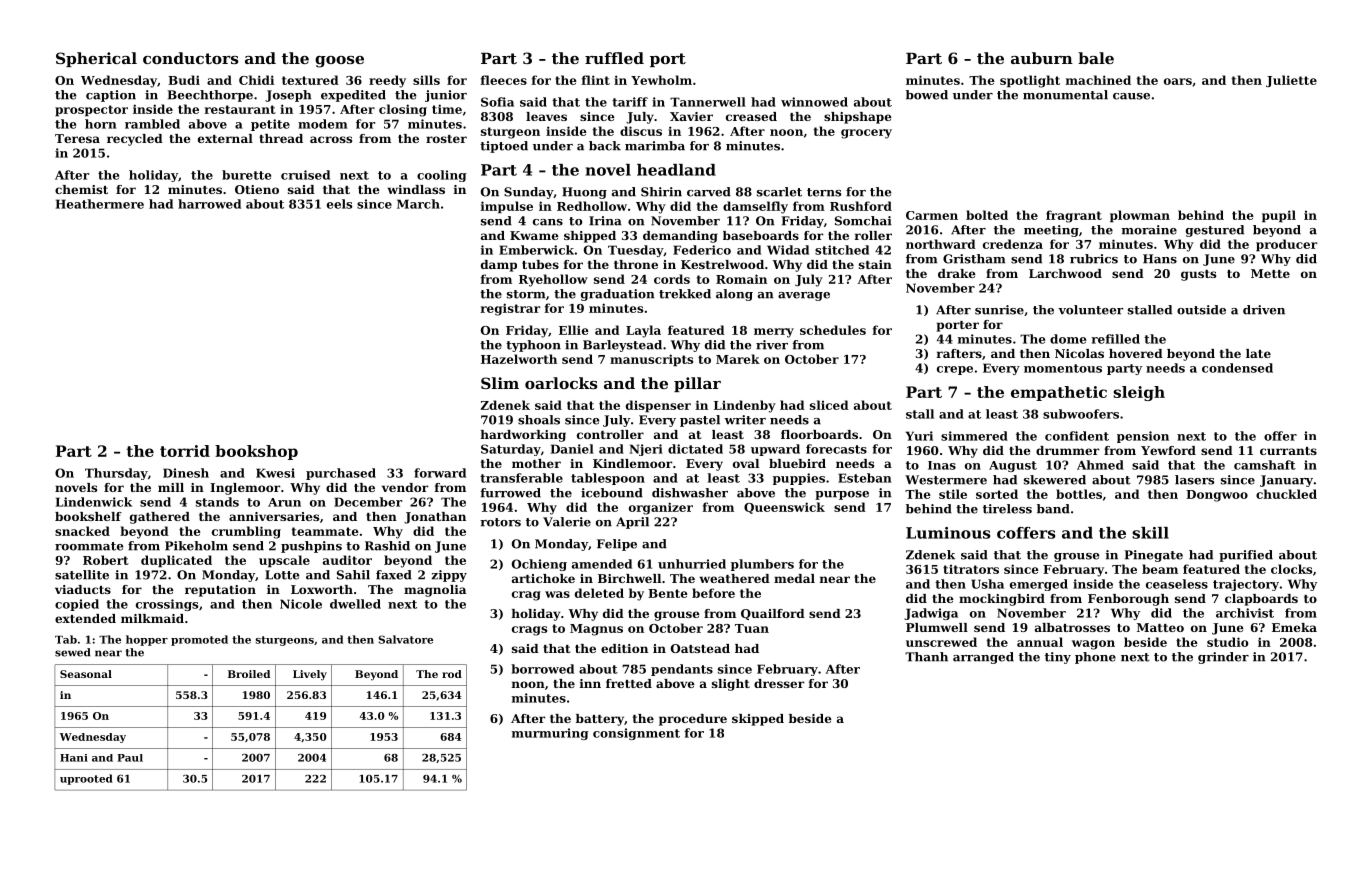 This screenshot has width=1372, height=887. What do you see at coordinates (394, 575) in the screenshot?
I see `faxed` at bounding box center [394, 575].
